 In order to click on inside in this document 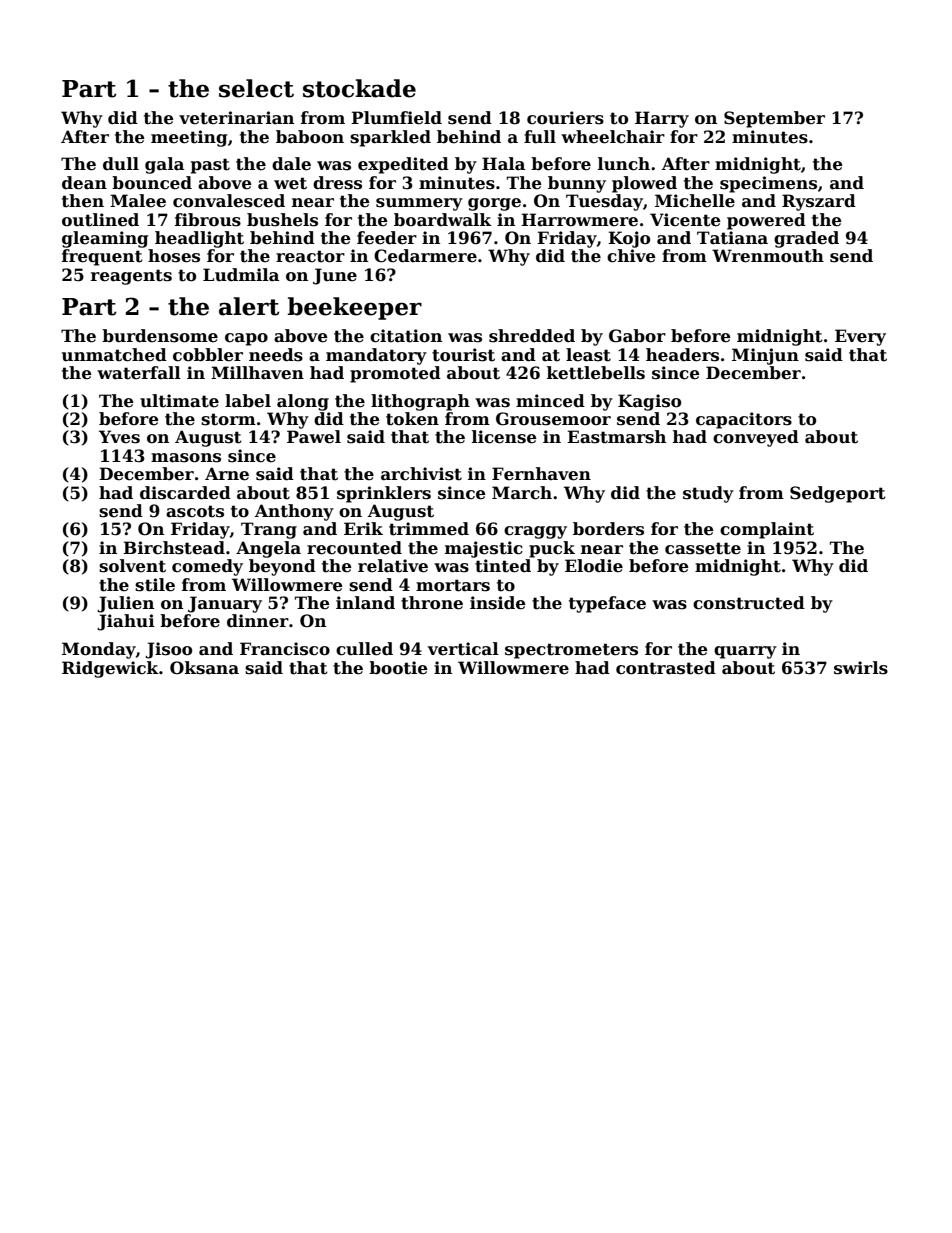, I will do `click(497, 603)`.
